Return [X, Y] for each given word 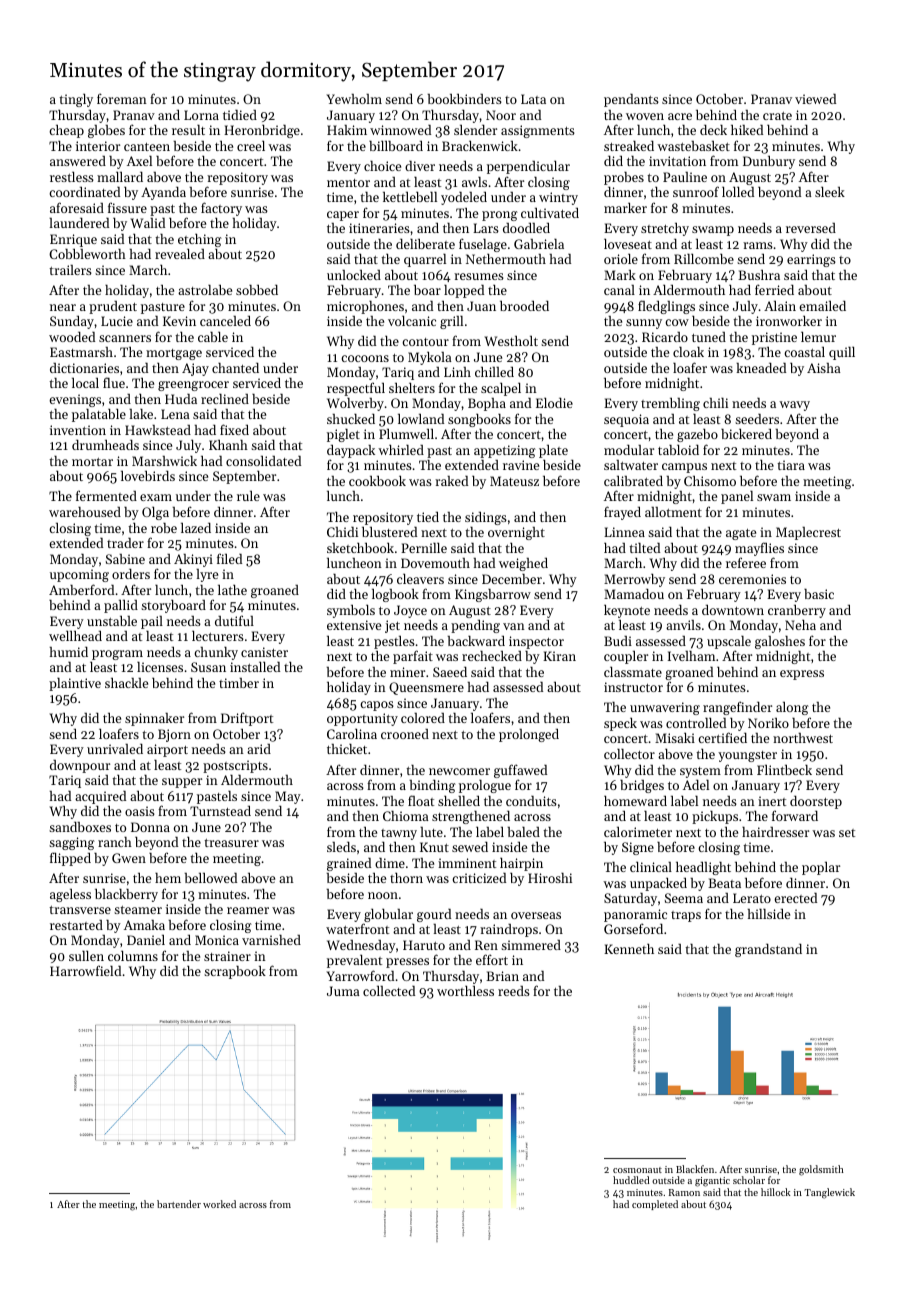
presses [407, 963]
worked [219, 1204]
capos [377, 706]
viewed [815, 99]
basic [819, 594]
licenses [160, 666]
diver [420, 166]
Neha [800, 625]
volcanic [412, 320]
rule [248, 496]
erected [795, 898]
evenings [75, 400]
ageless [70, 895]
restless [72, 176]
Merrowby [634, 580]
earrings [811, 260]
